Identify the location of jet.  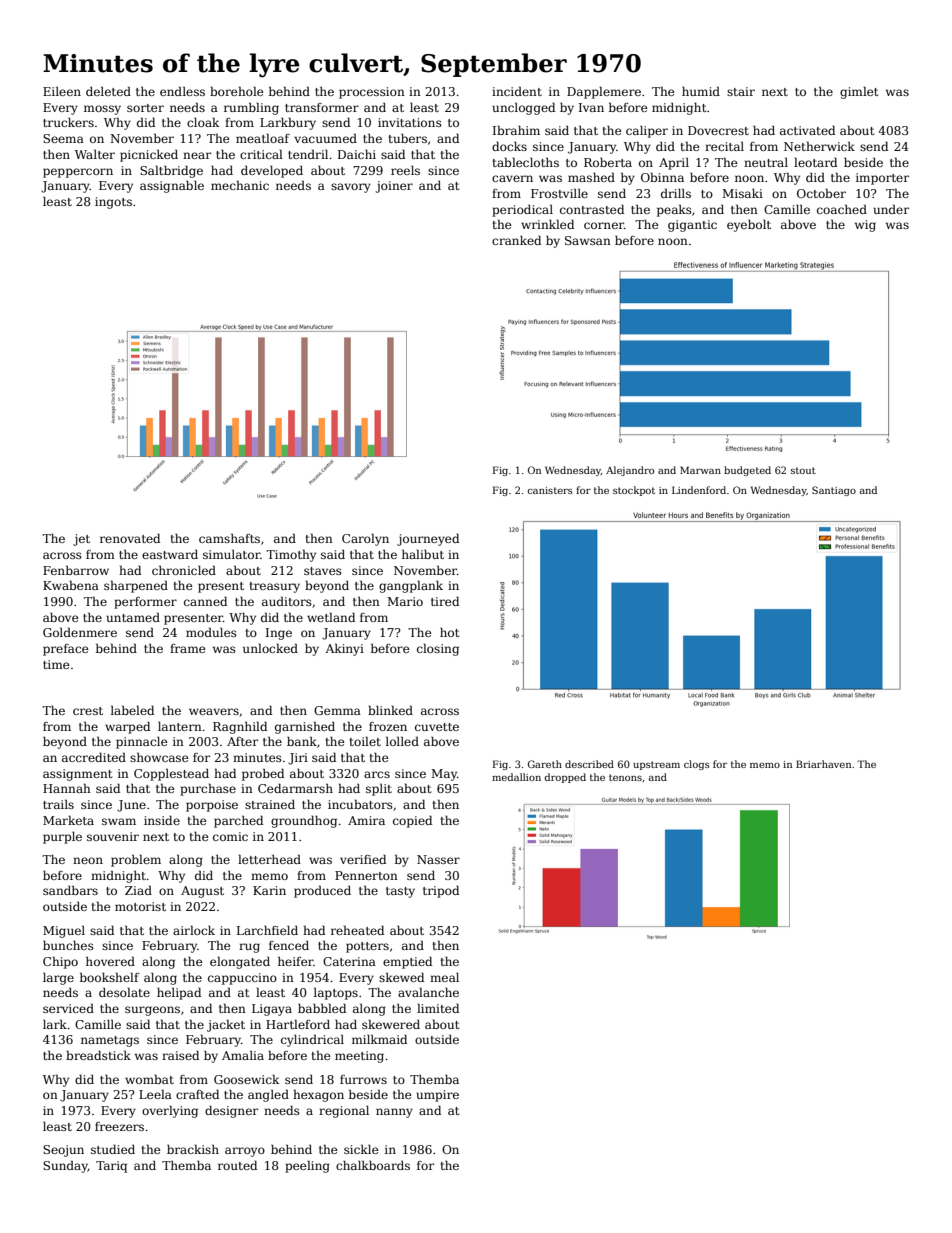
(81, 540).
